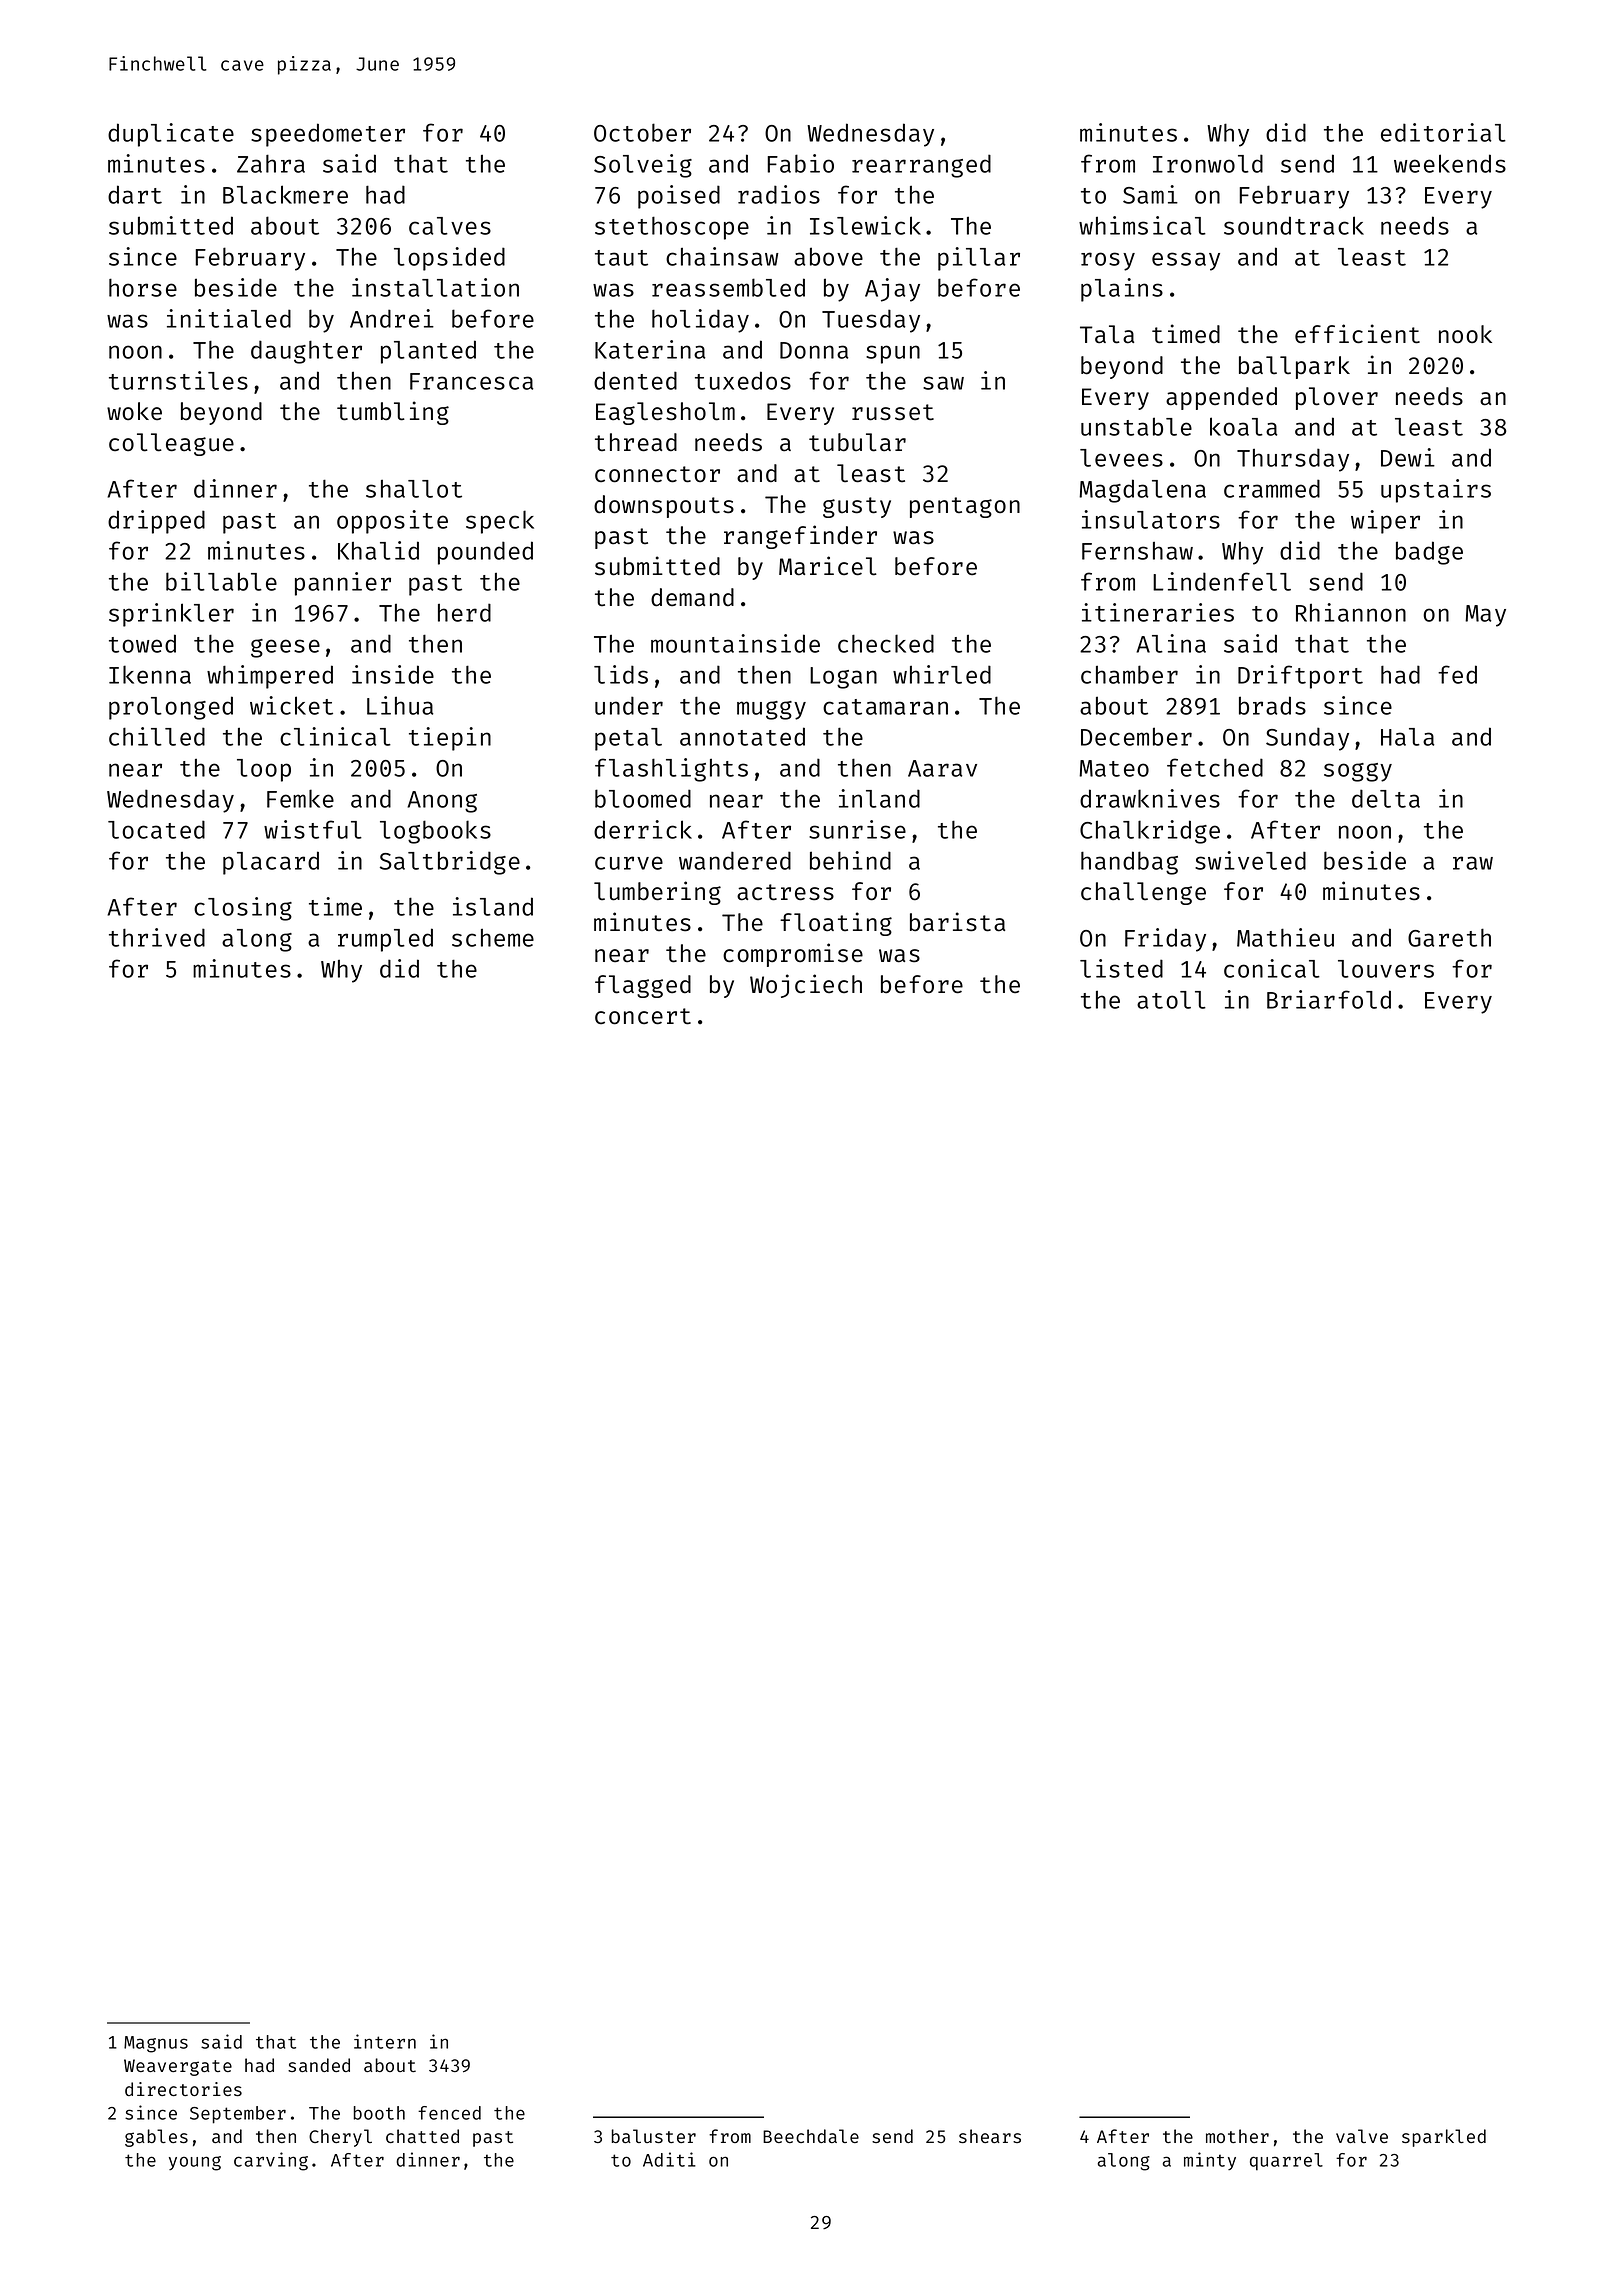  Describe the element at coordinates (1329, 999) in the document. I see `Briarfold` at that location.
